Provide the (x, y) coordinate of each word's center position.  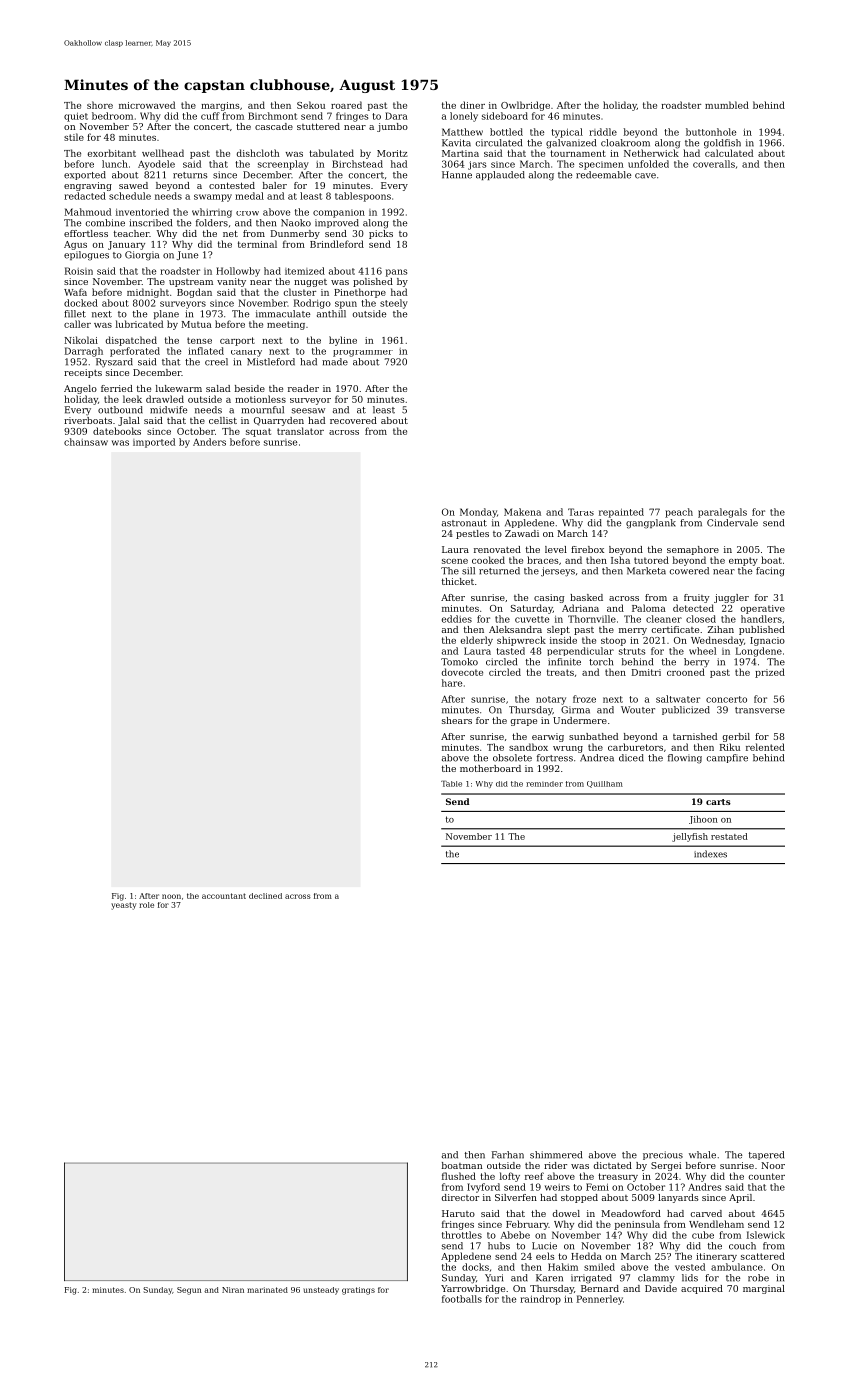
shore (100, 105)
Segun (189, 1291)
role (146, 905)
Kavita (456, 143)
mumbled (727, 105)
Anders (209, 442)
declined (265, 896)
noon (171, 896)
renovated (497, 549)
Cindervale (732, 523)
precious (663, 1155)
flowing (685, 759)
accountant (224, 896)
